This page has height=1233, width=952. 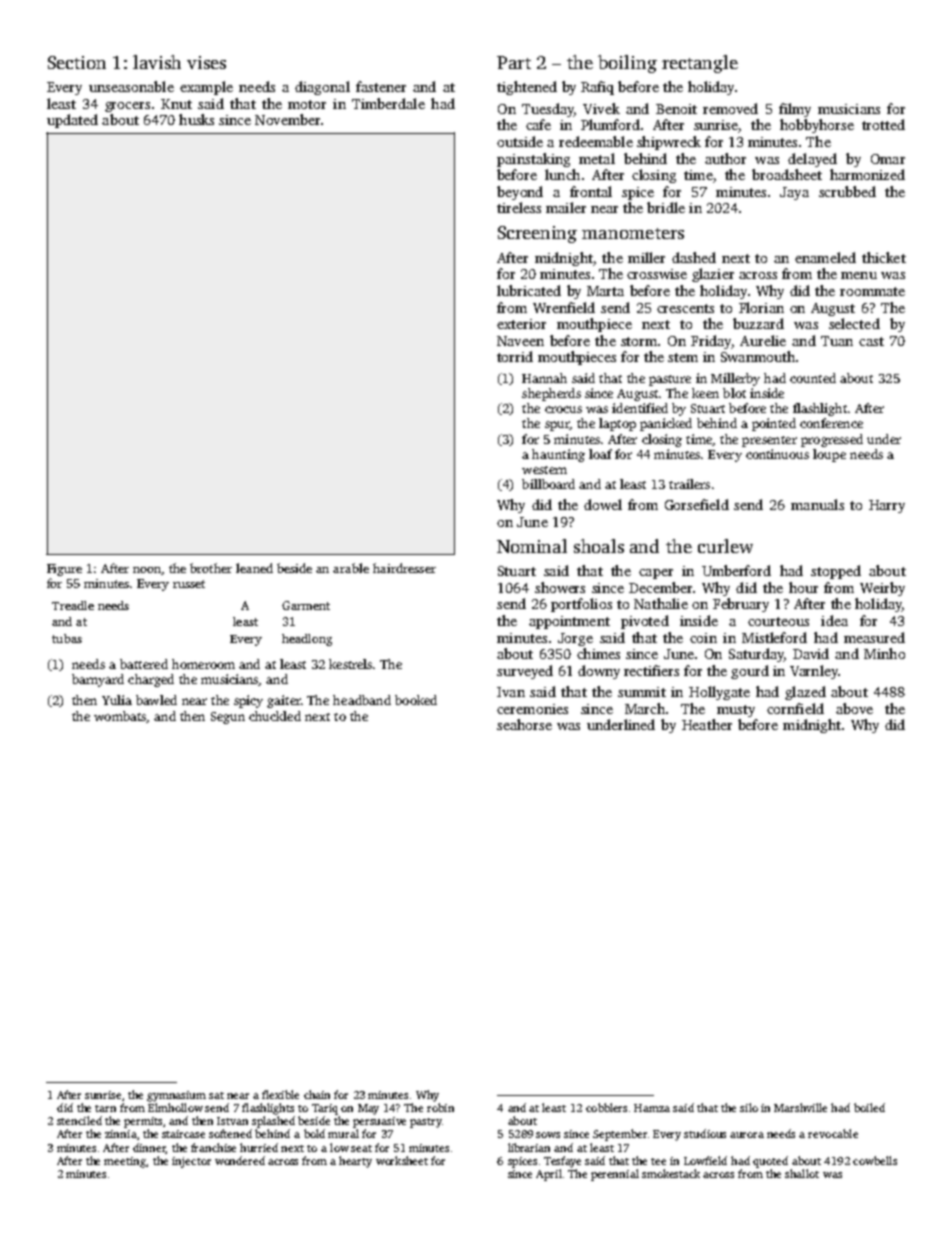 I want to click on cast, so click(x=871, y=341).
